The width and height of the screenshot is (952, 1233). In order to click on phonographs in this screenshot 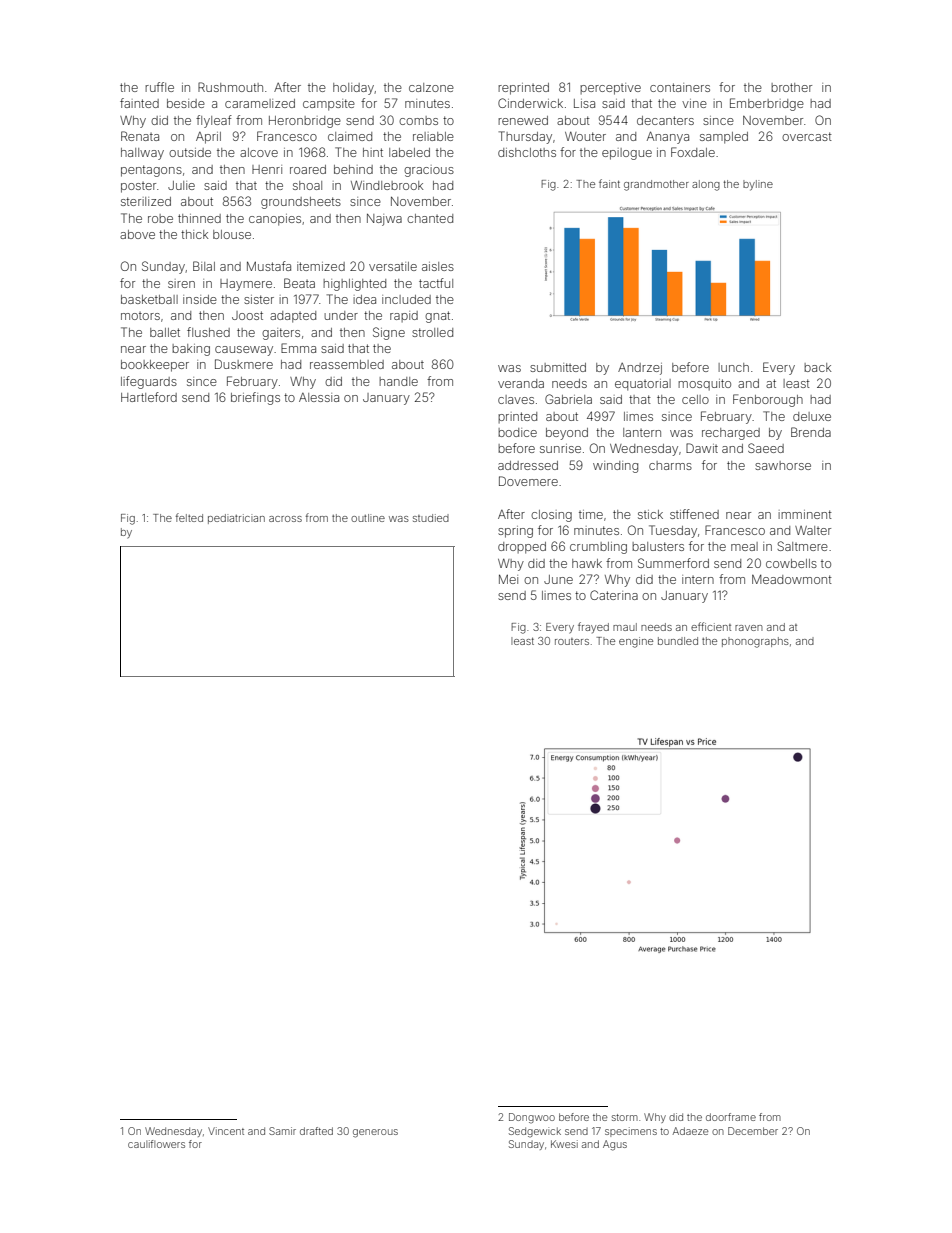, I will do `click(755, 642)`.
